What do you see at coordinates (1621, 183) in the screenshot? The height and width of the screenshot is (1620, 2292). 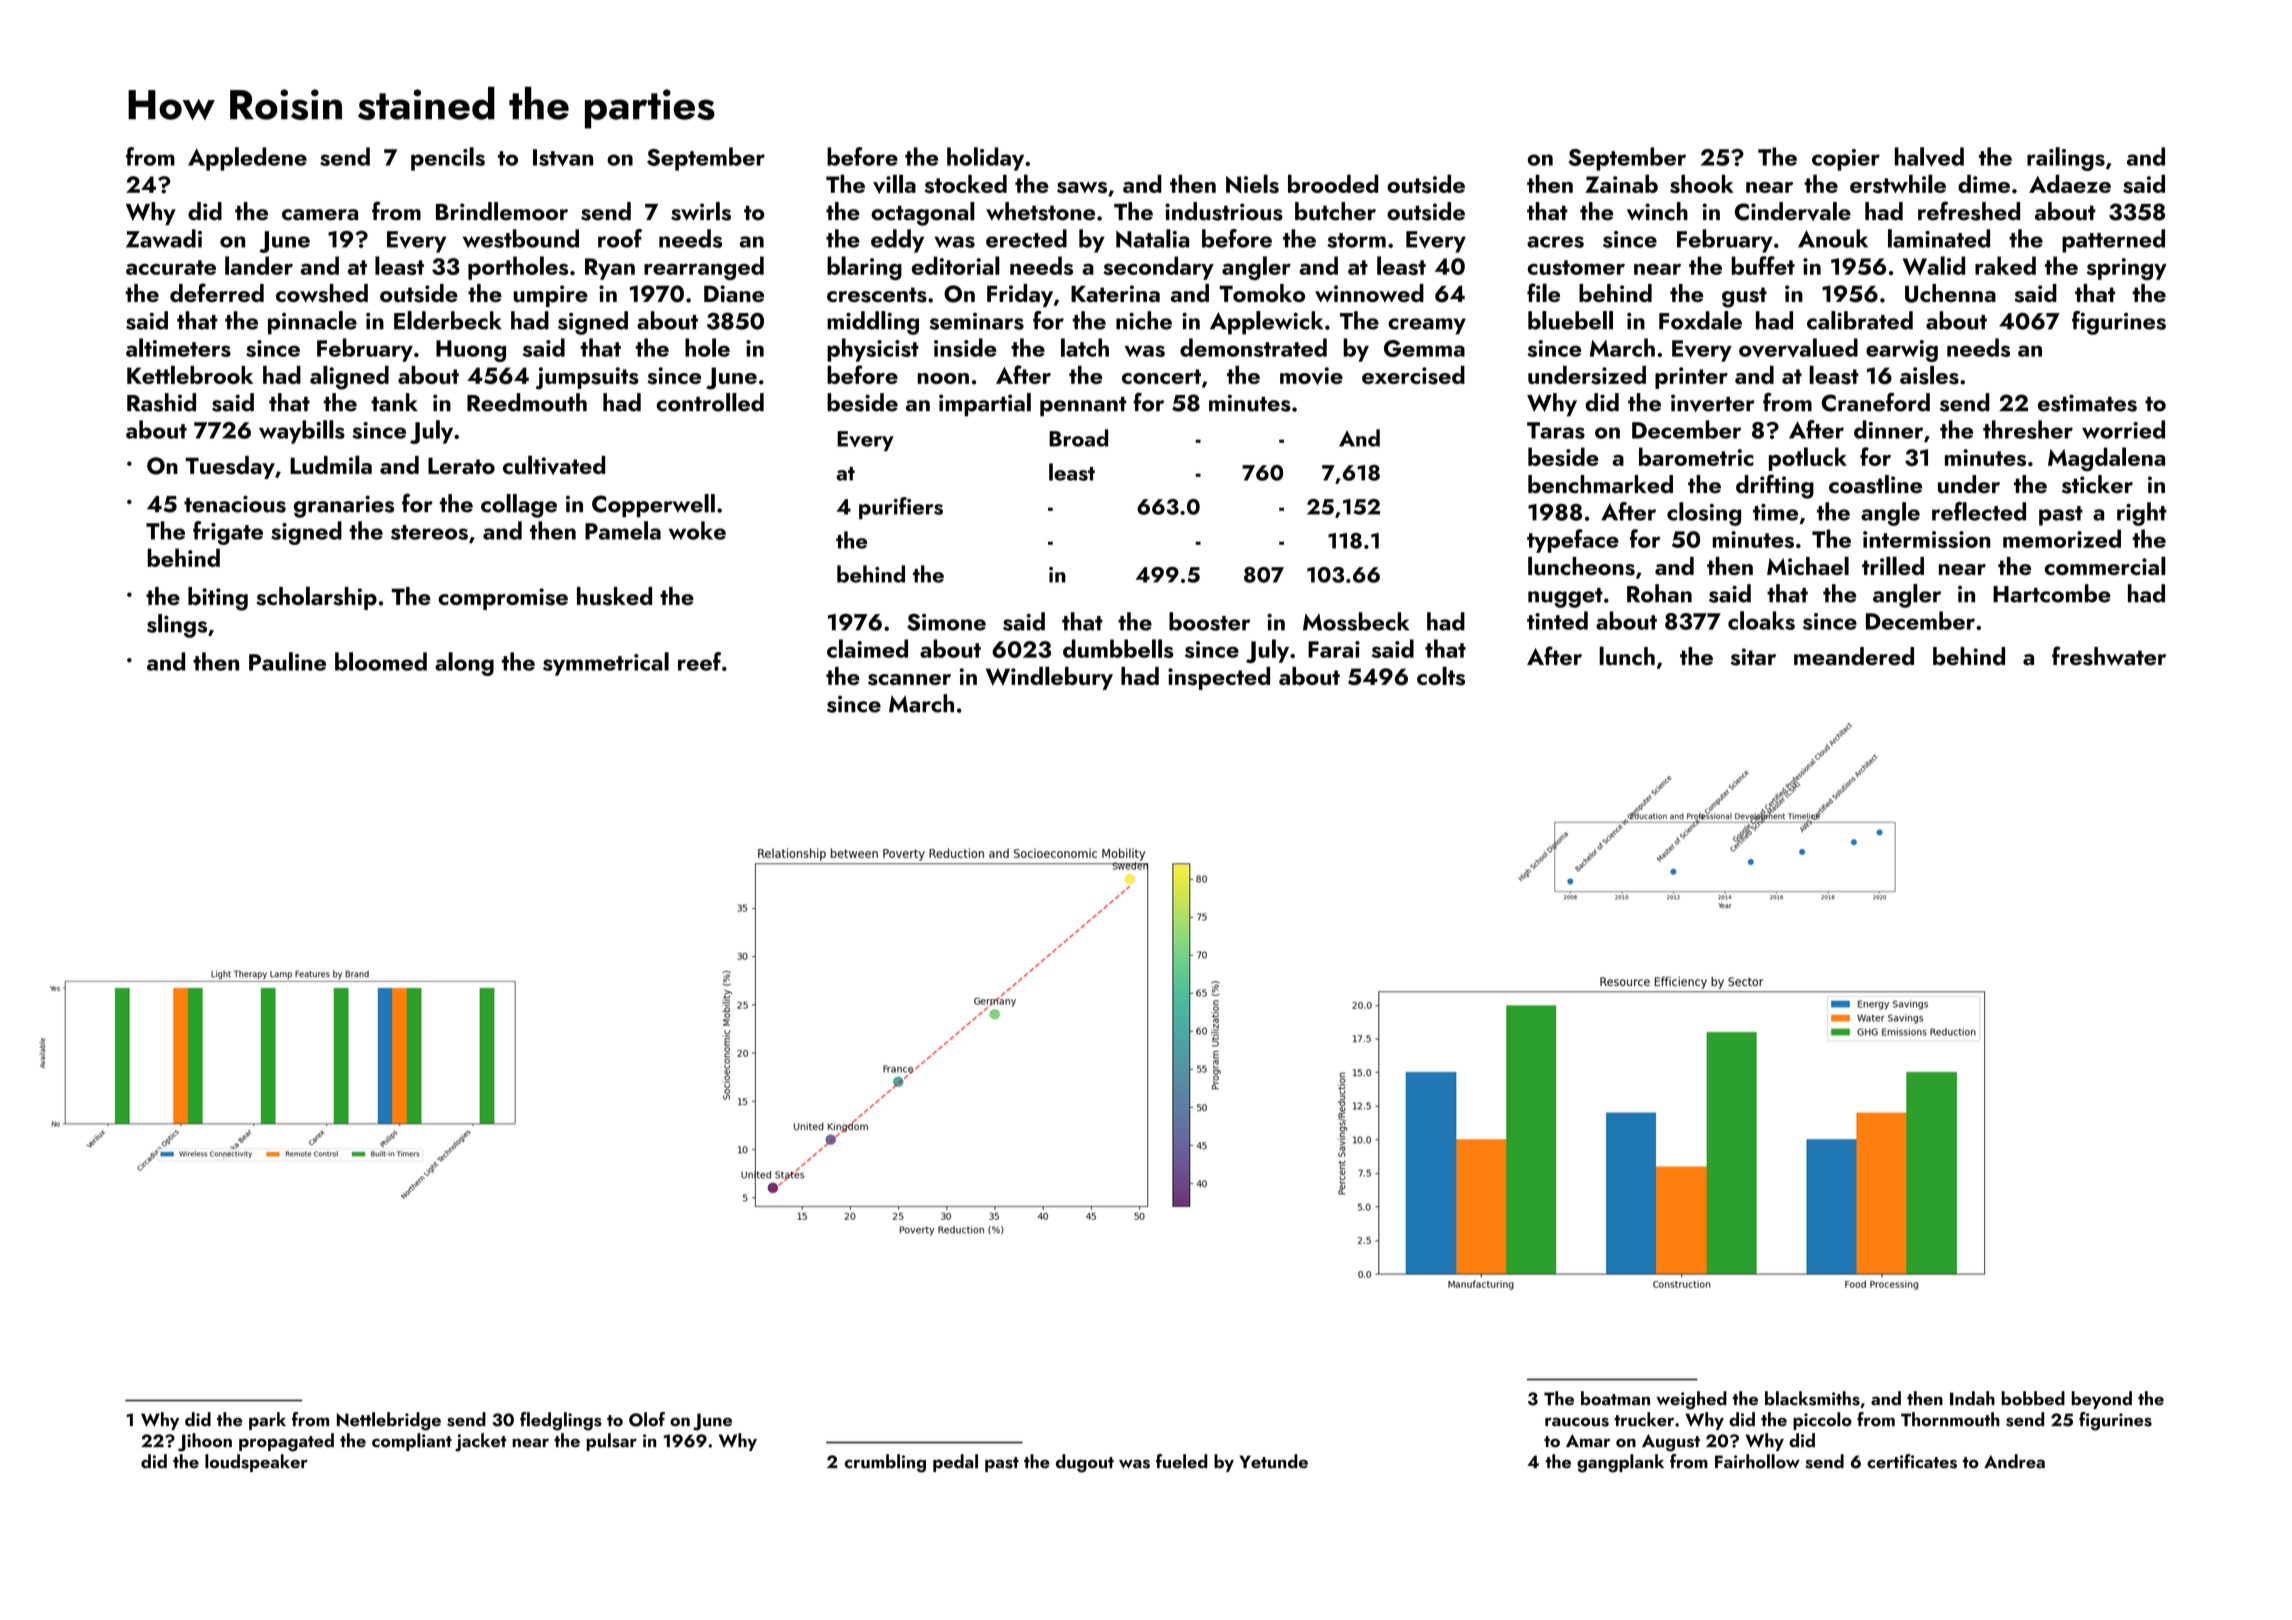 I see `Zainab` at bounding box center [1621, 183].
